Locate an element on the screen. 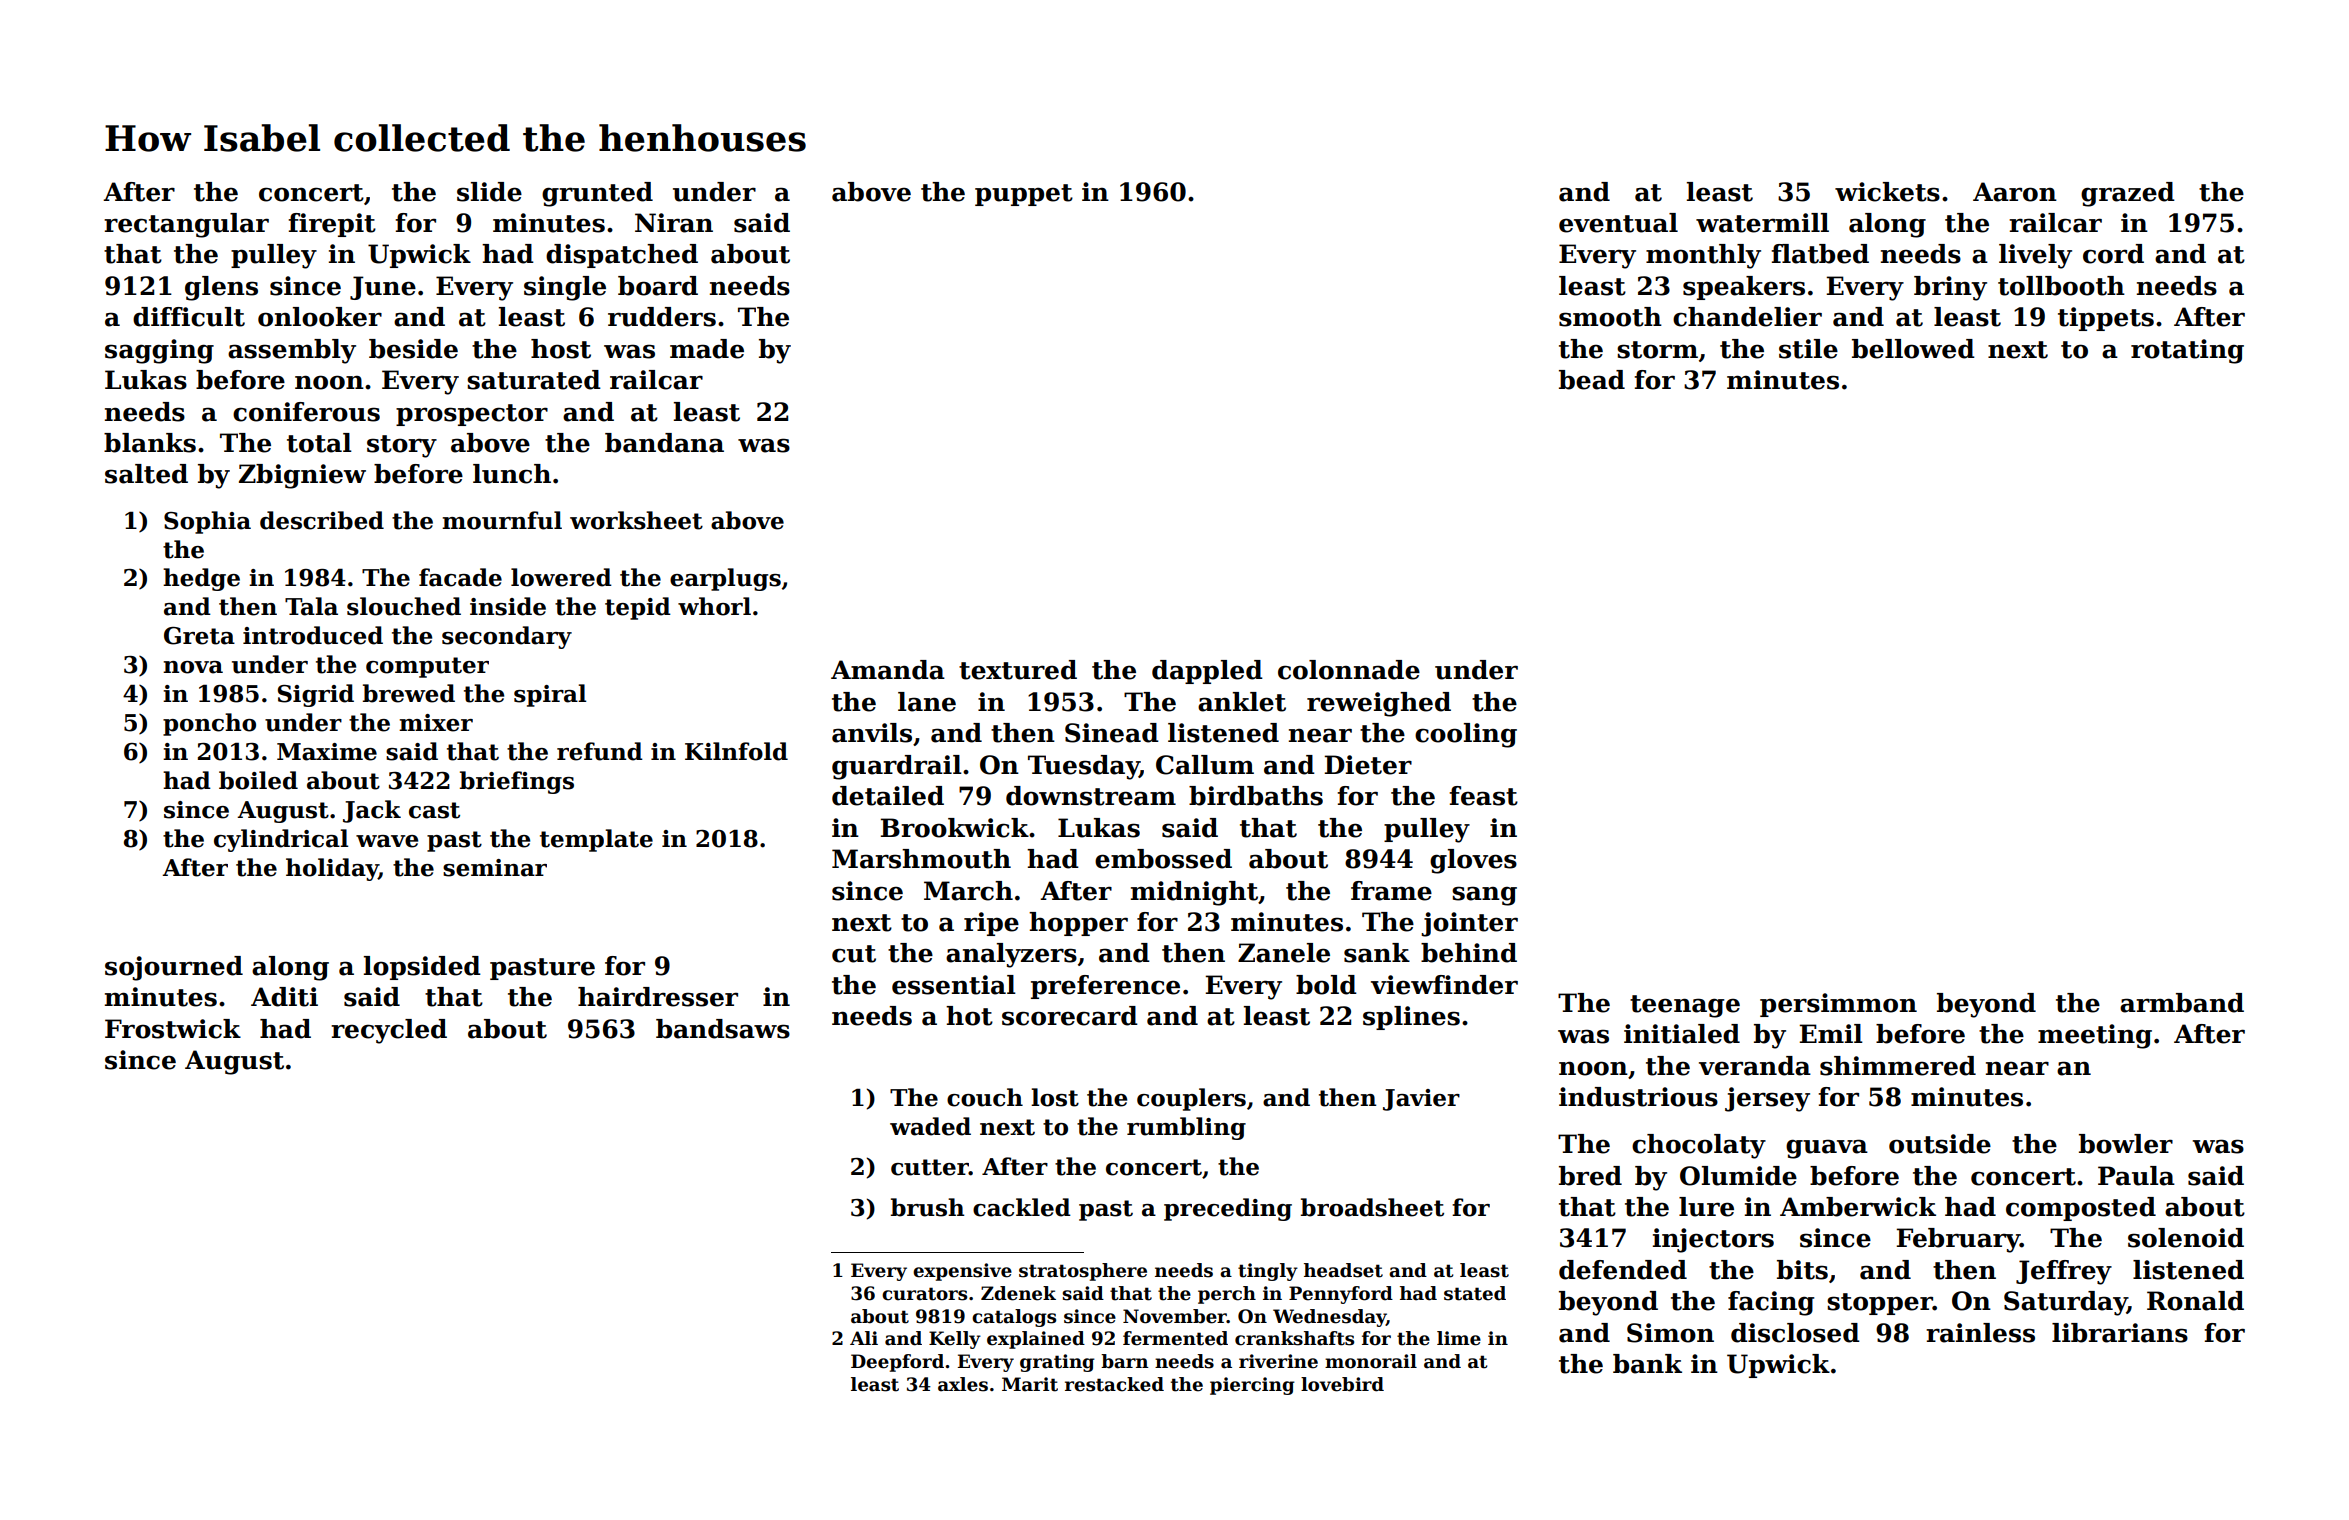 The height and width of the screenshot is (1520, 2349). blanks is located at coordinates (150, 443).
